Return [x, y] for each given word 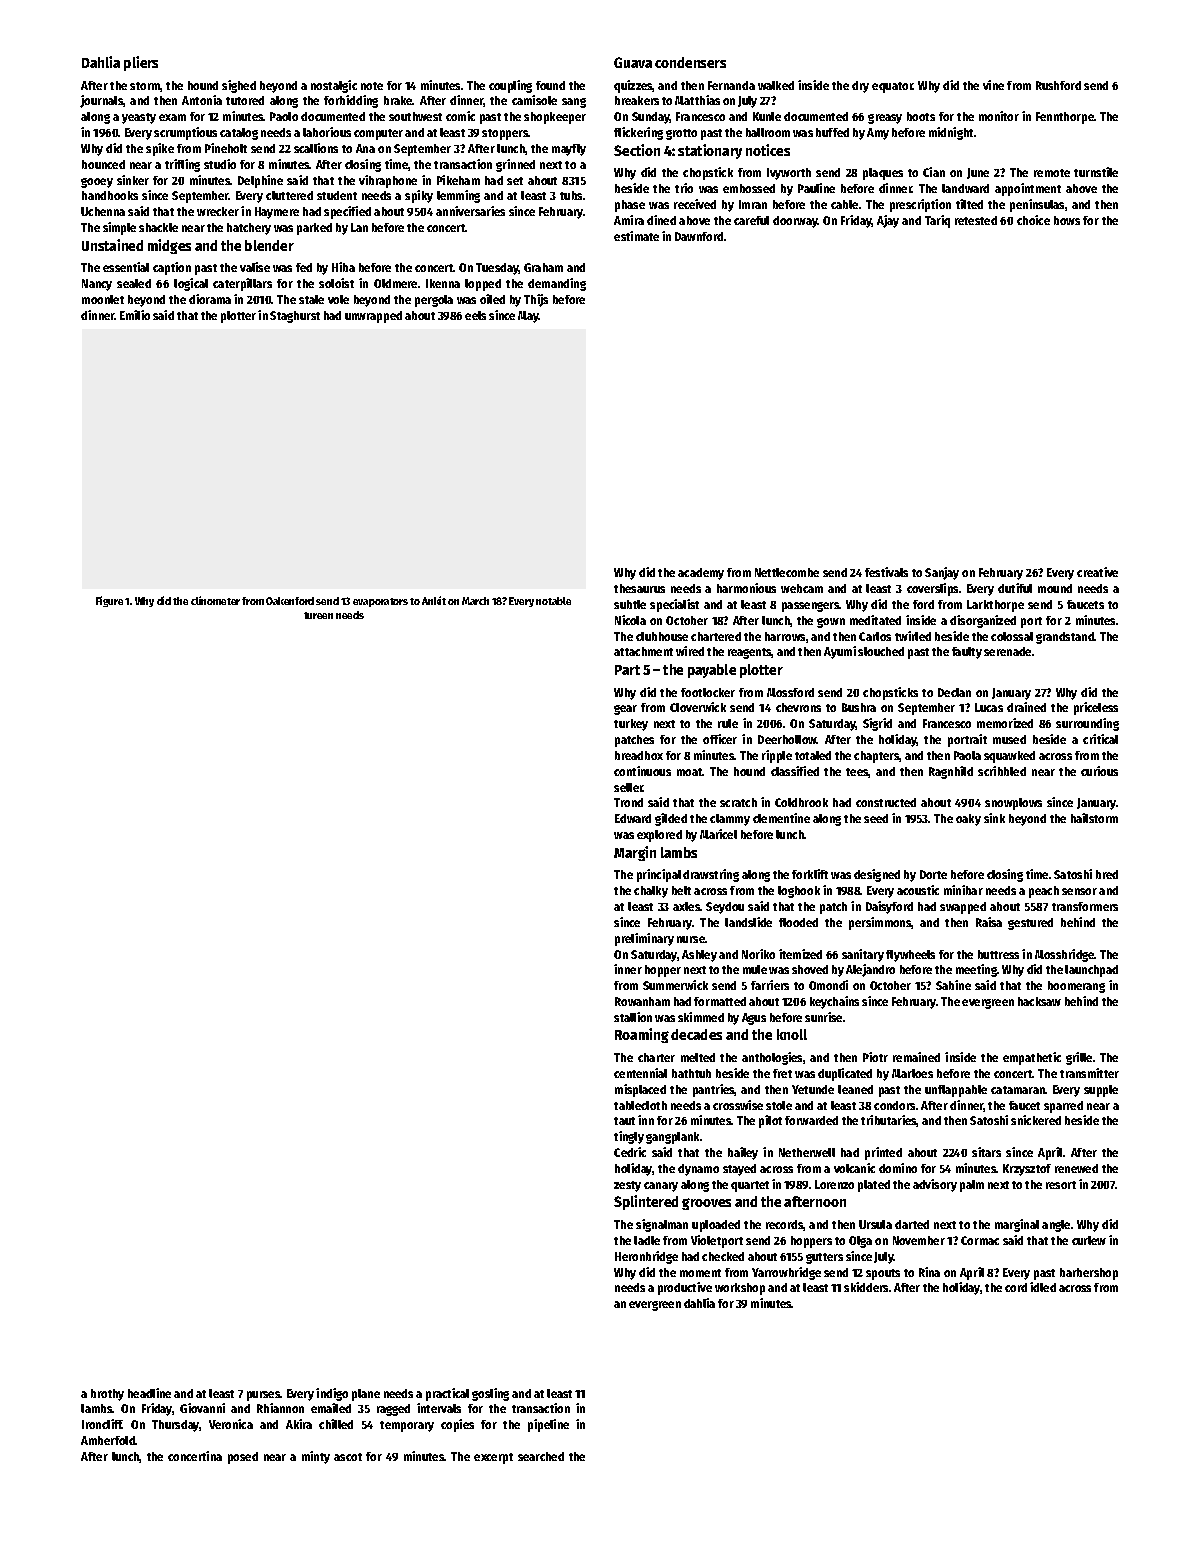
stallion [633, 1017]
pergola [434, 301]
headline [149, 1393]
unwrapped [373, 317]
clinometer [215, 600]
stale [311, 299]
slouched [881, 651]
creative [1097, 572]
